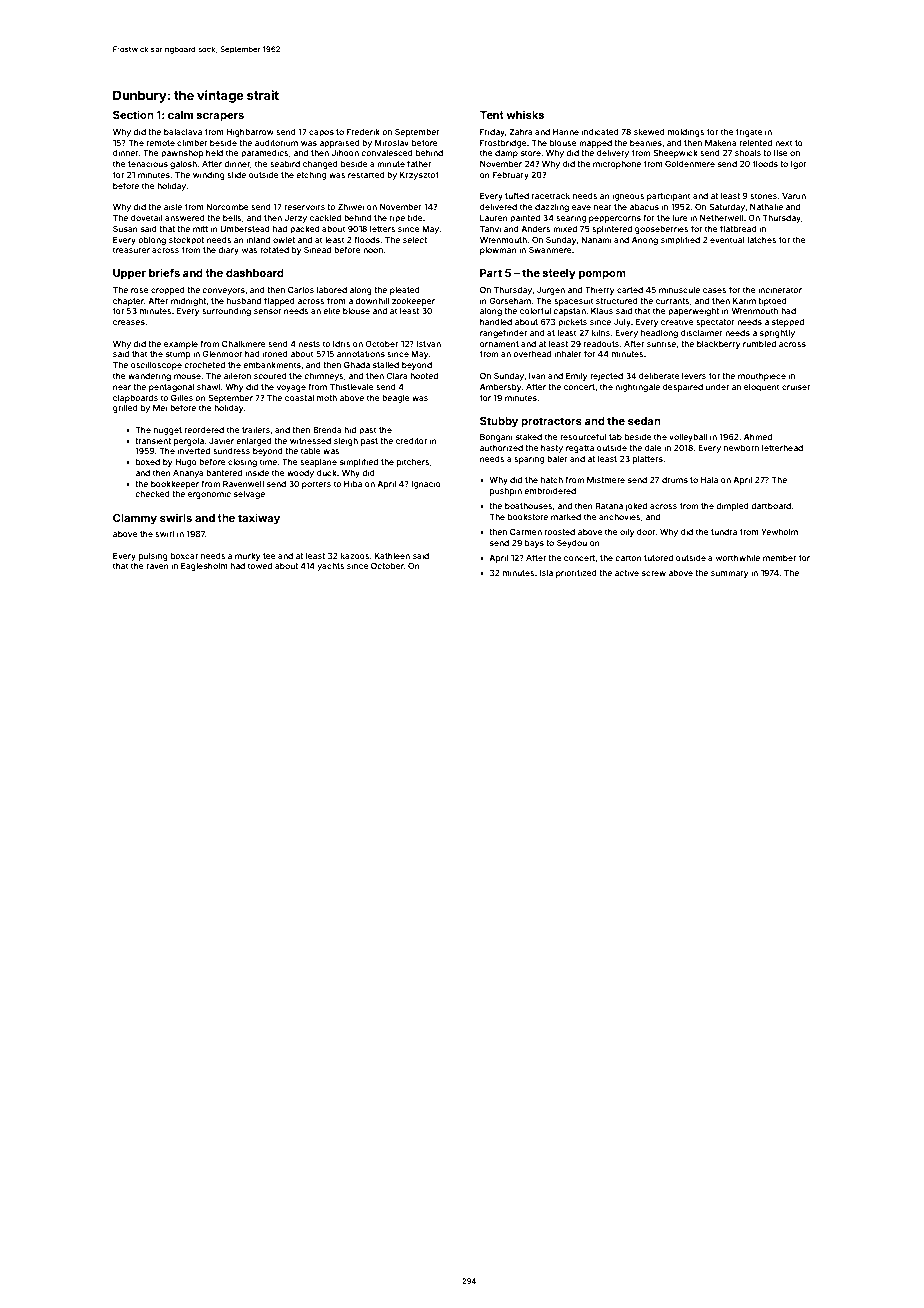 This screenshot has width=924, height=1308. Describe the element at coordinates (729, 574) in the screenshot. I see `summary` at that location.
